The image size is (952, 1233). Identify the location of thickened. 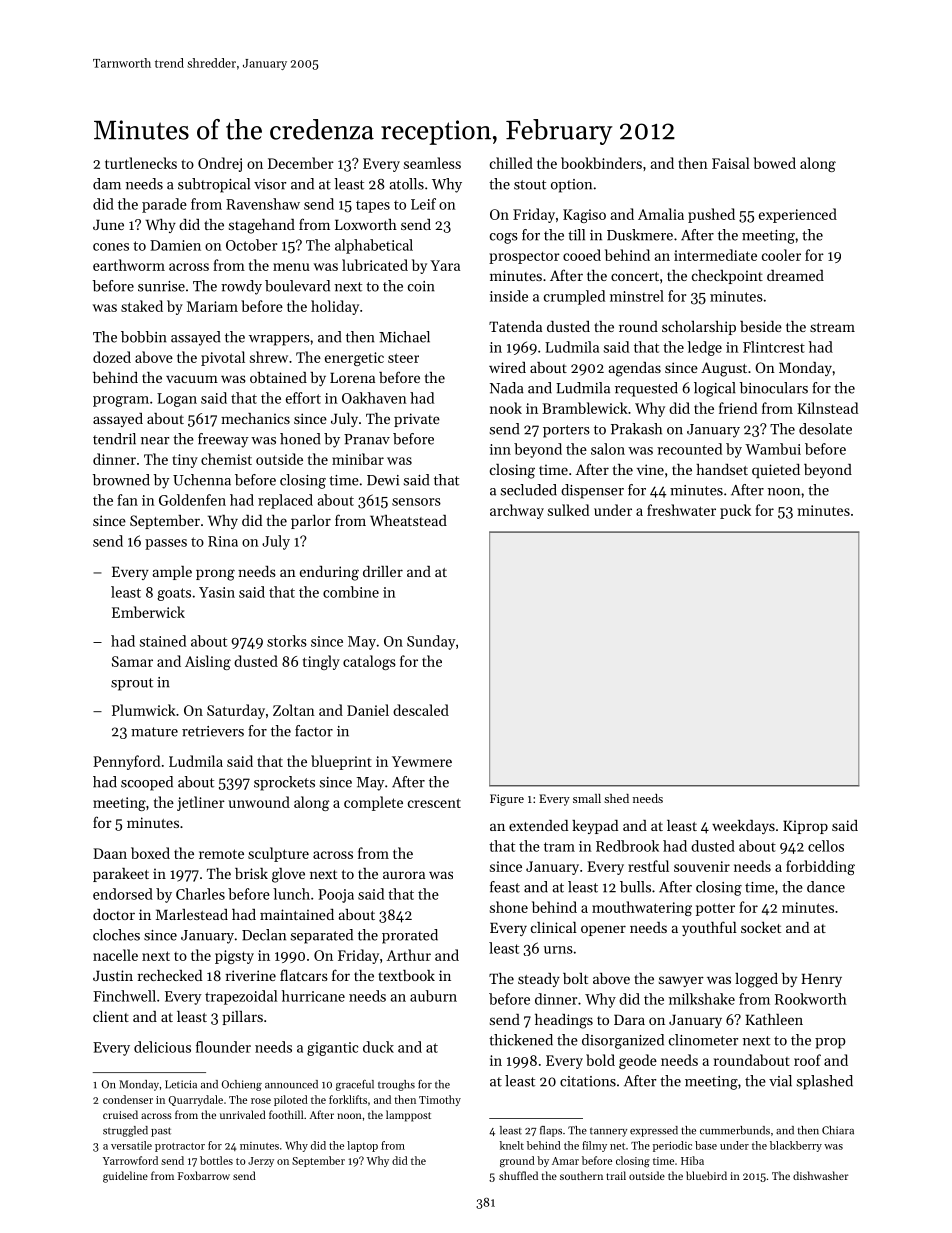
(521, 1040).
